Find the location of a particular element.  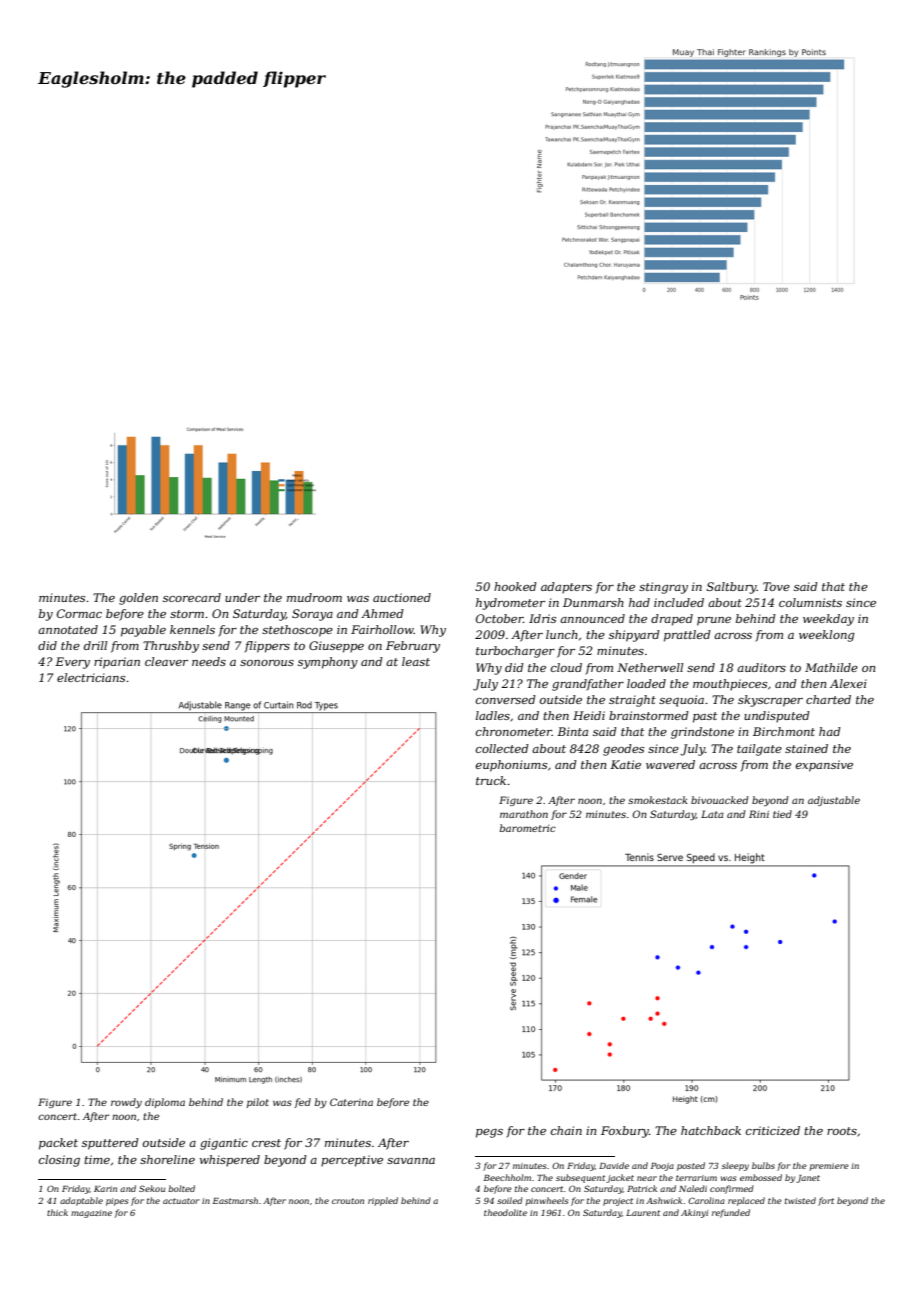

hooked is located at coordinates (515, 586).
